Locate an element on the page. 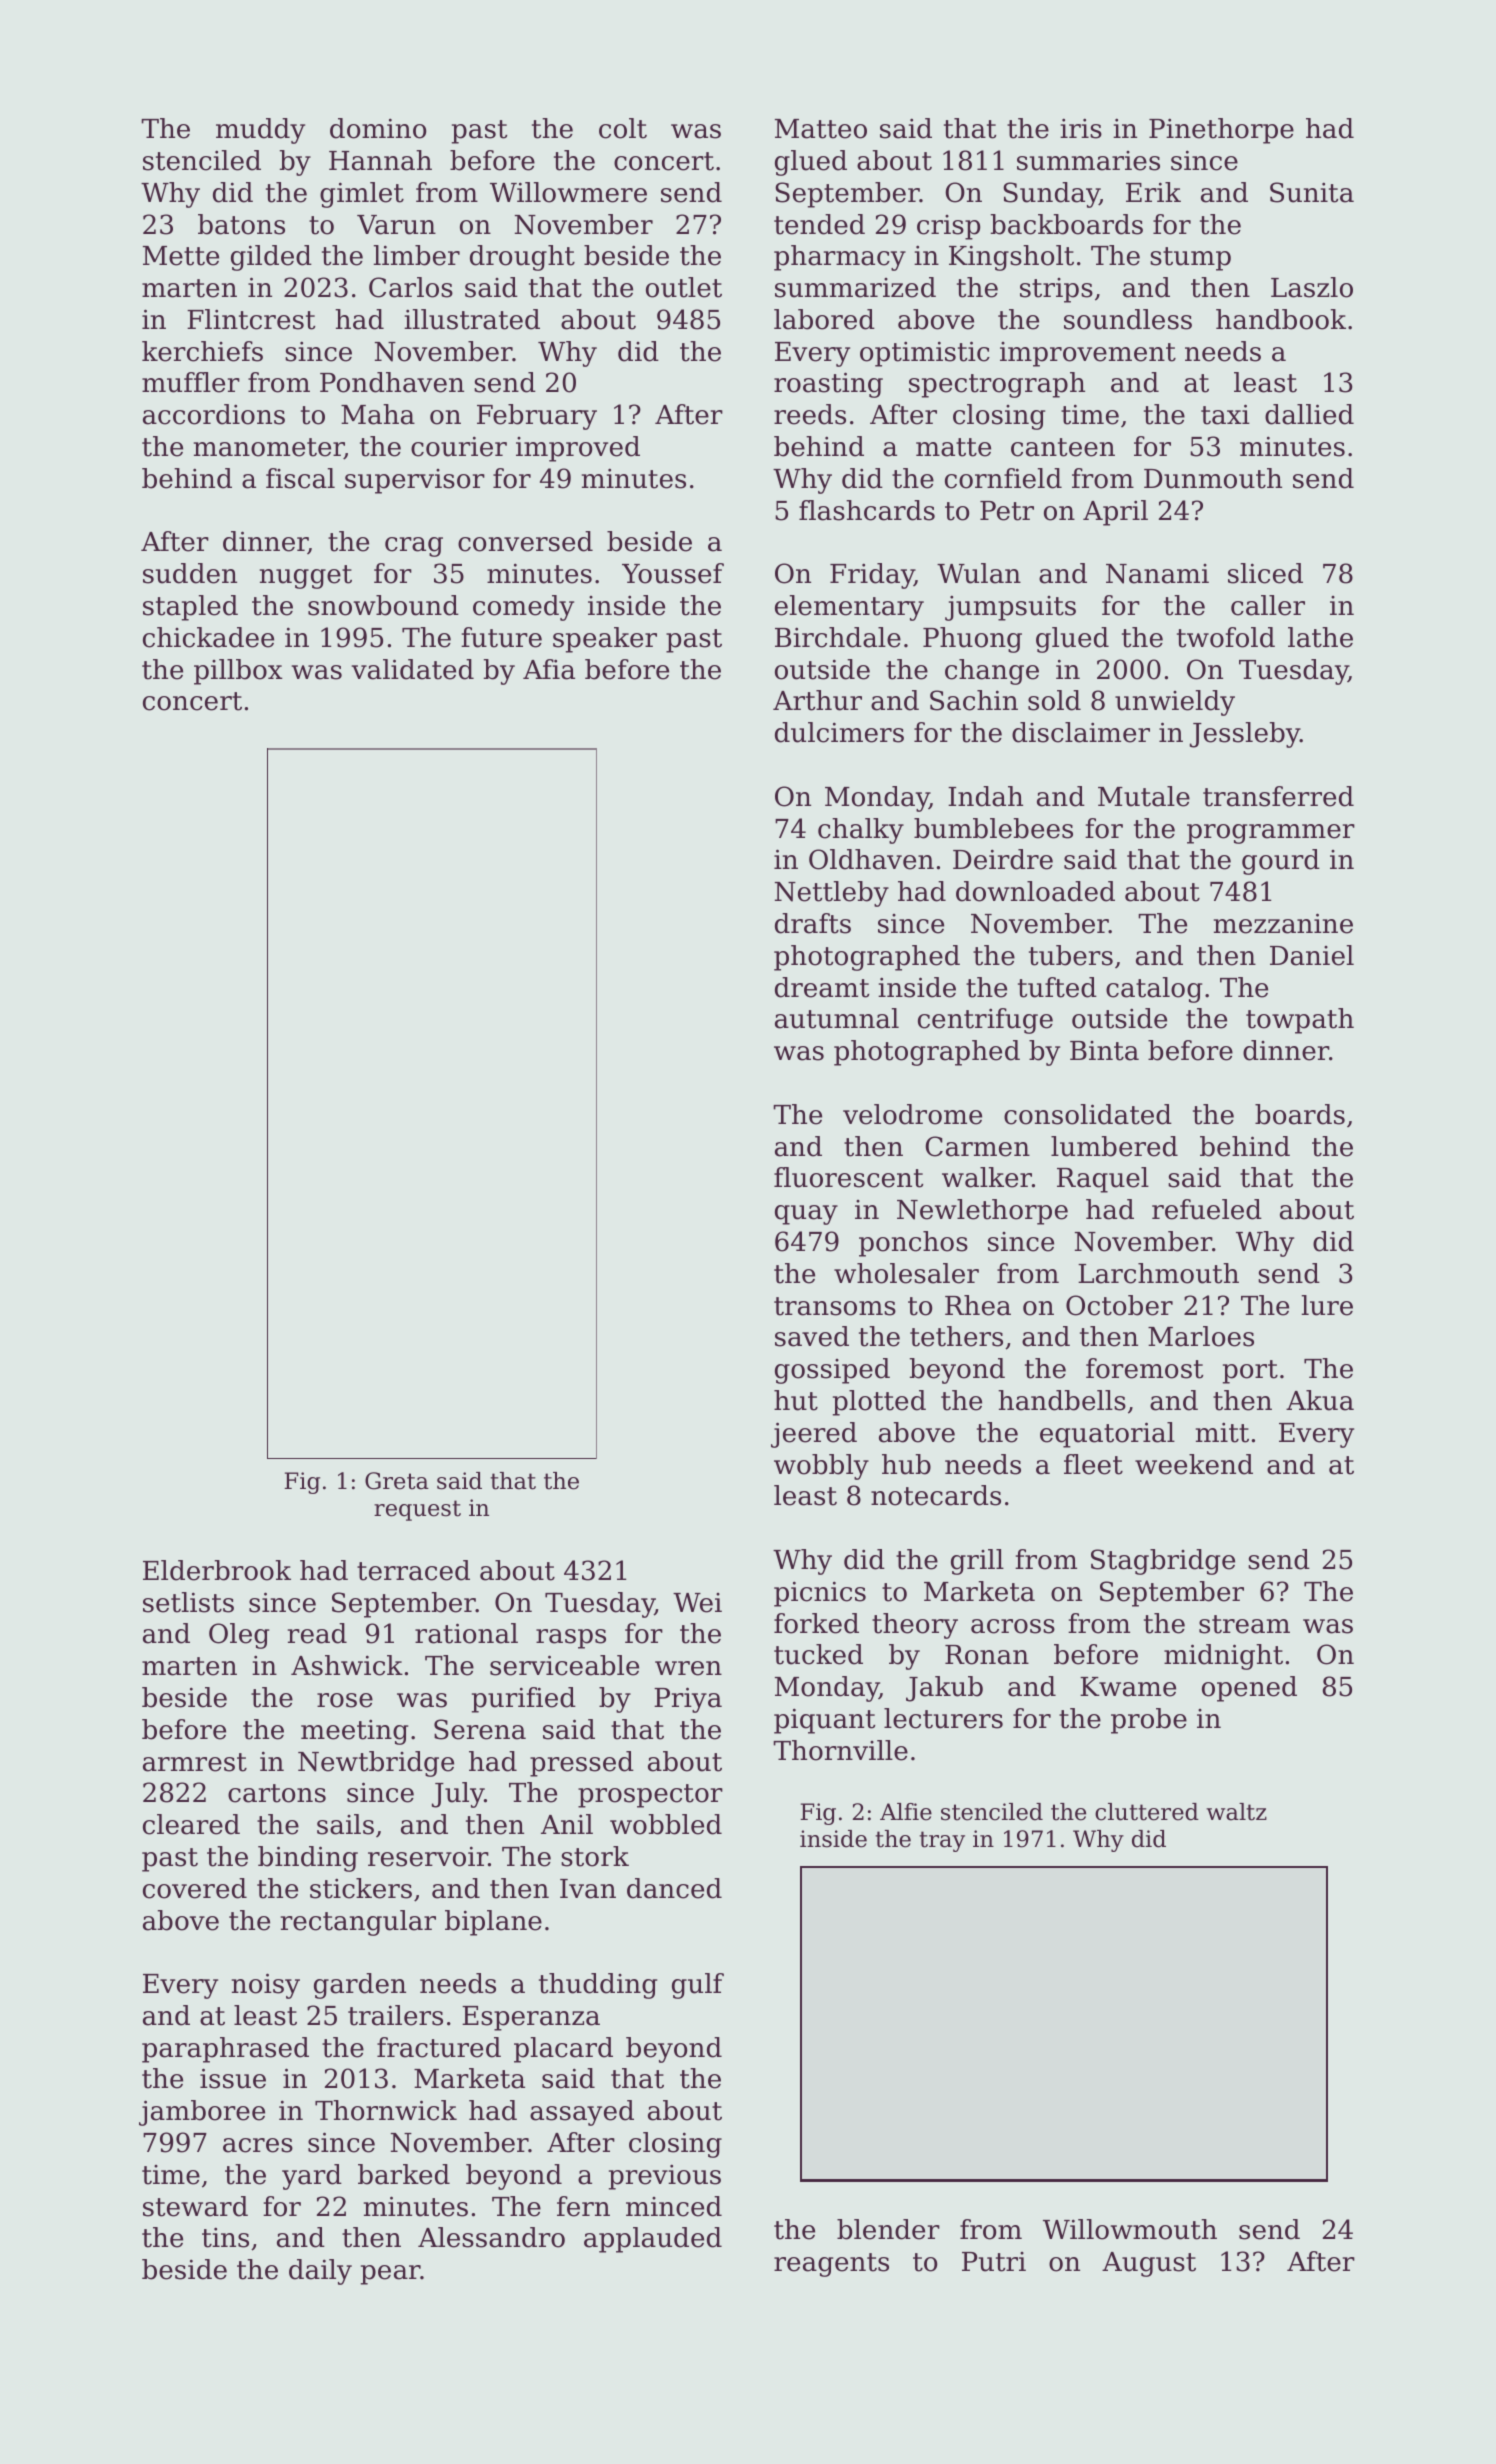 The image size is (1496, 2464). domino is located at coordinates (378, 128).
